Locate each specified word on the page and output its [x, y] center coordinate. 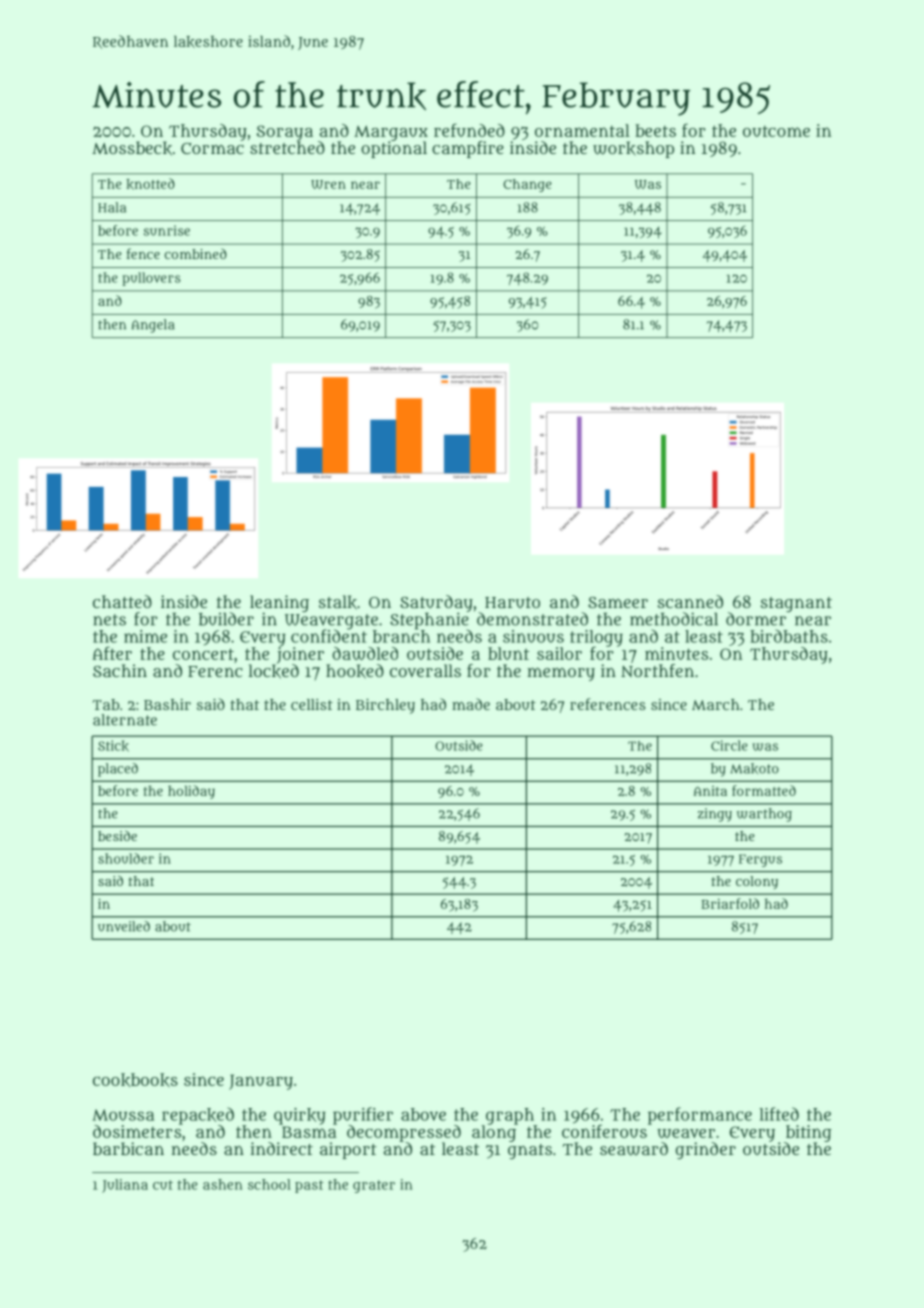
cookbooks [135, 1080]
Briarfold [730, 903]
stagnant [796, 604]
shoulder [126, 858]
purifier [363, 1116]
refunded [469, 130]
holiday [191, 792]
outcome [776, 131]
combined [196, 253]
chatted [122, 601]
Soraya [285, 133]
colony [757, 882]
